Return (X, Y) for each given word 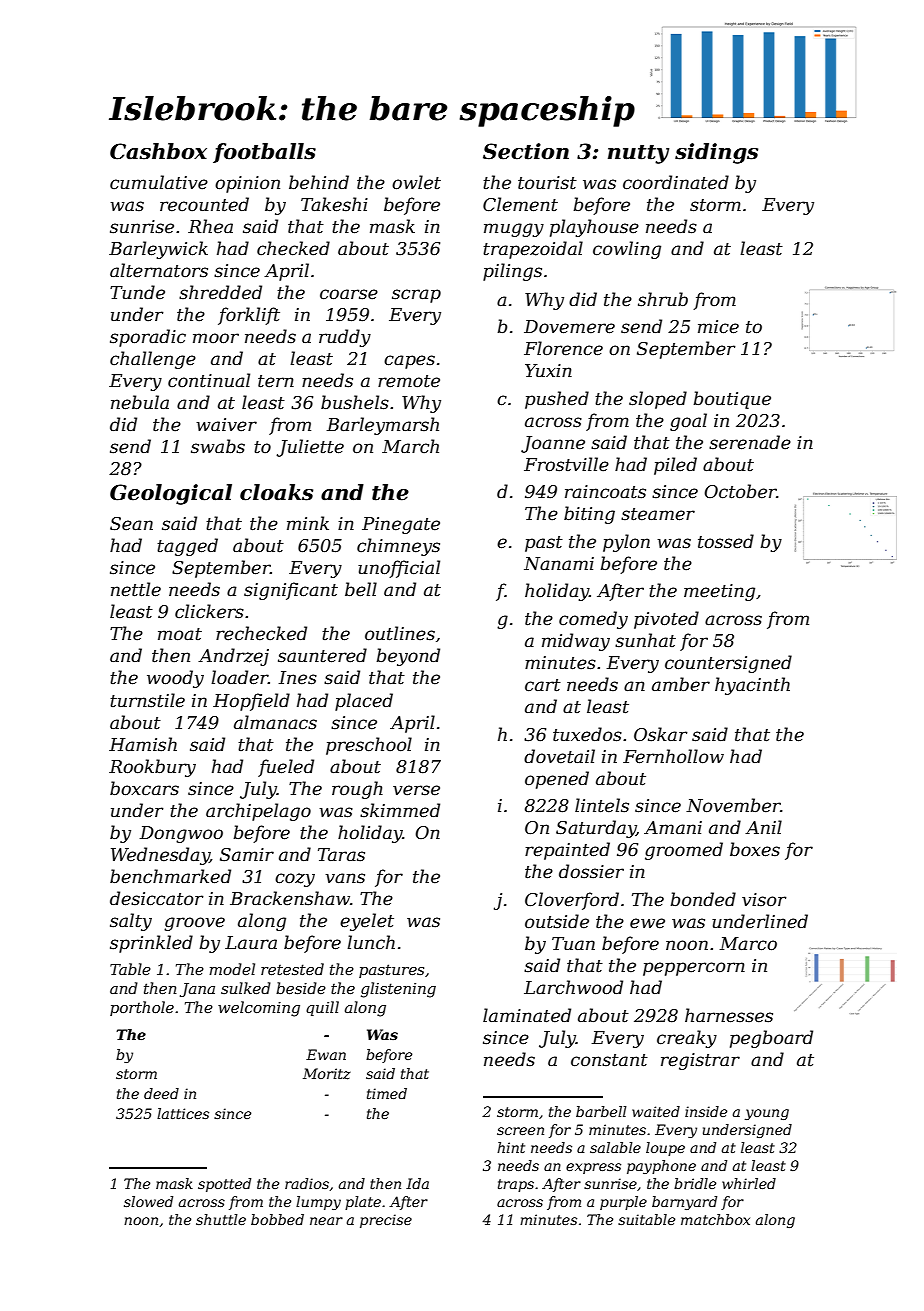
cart (543, 685)
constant (609, 1060)
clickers (209, 611)
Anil (763, 827)
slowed (148, 1201)
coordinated (676, 182)
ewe (647, 923)
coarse (349, 294)
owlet (416, 182)
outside (557, 921)
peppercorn (694, 969)
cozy (295, 880)
